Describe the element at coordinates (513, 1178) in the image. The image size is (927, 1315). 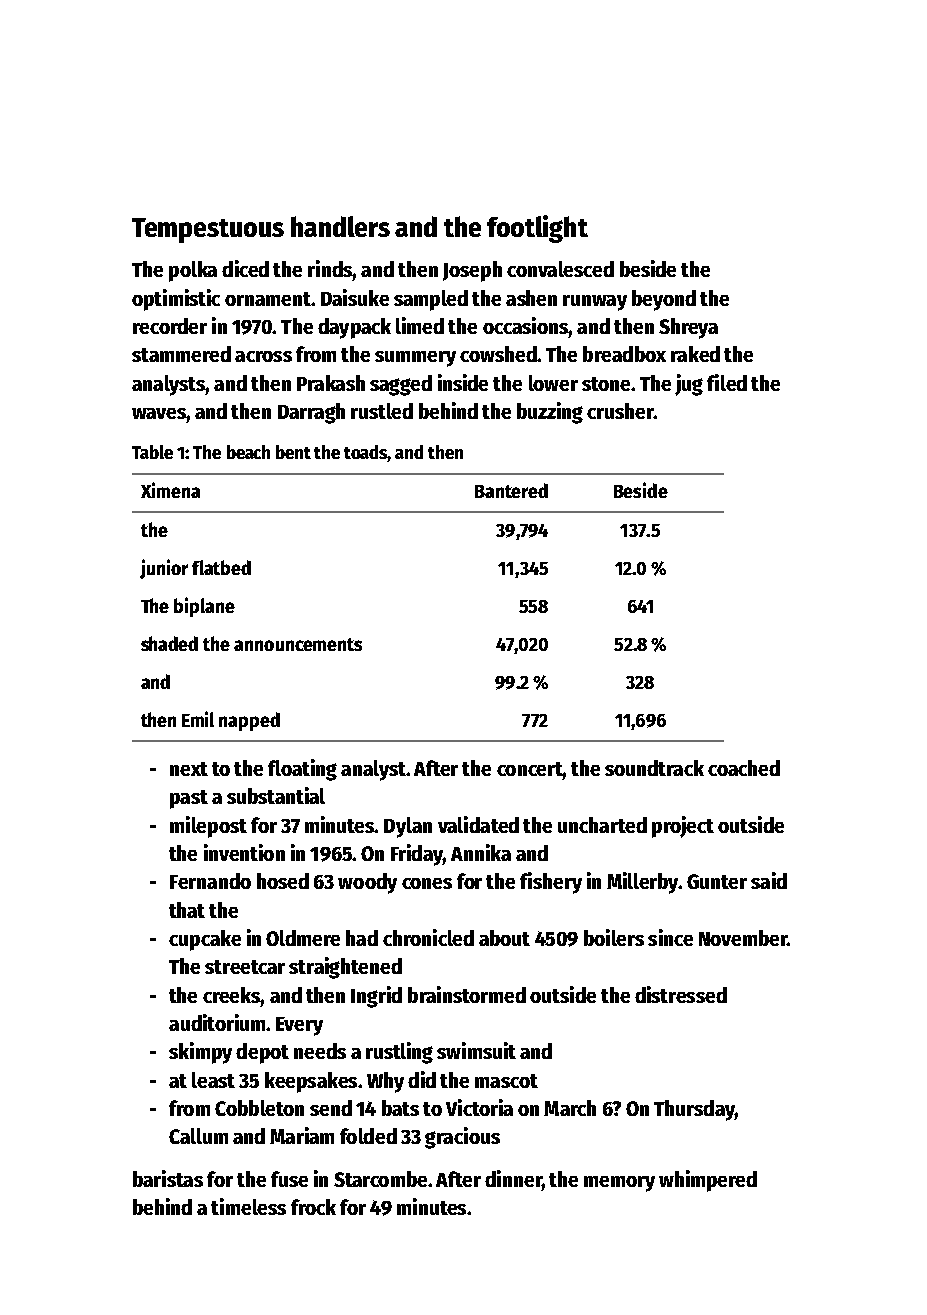
I see `dinner` at that location.
